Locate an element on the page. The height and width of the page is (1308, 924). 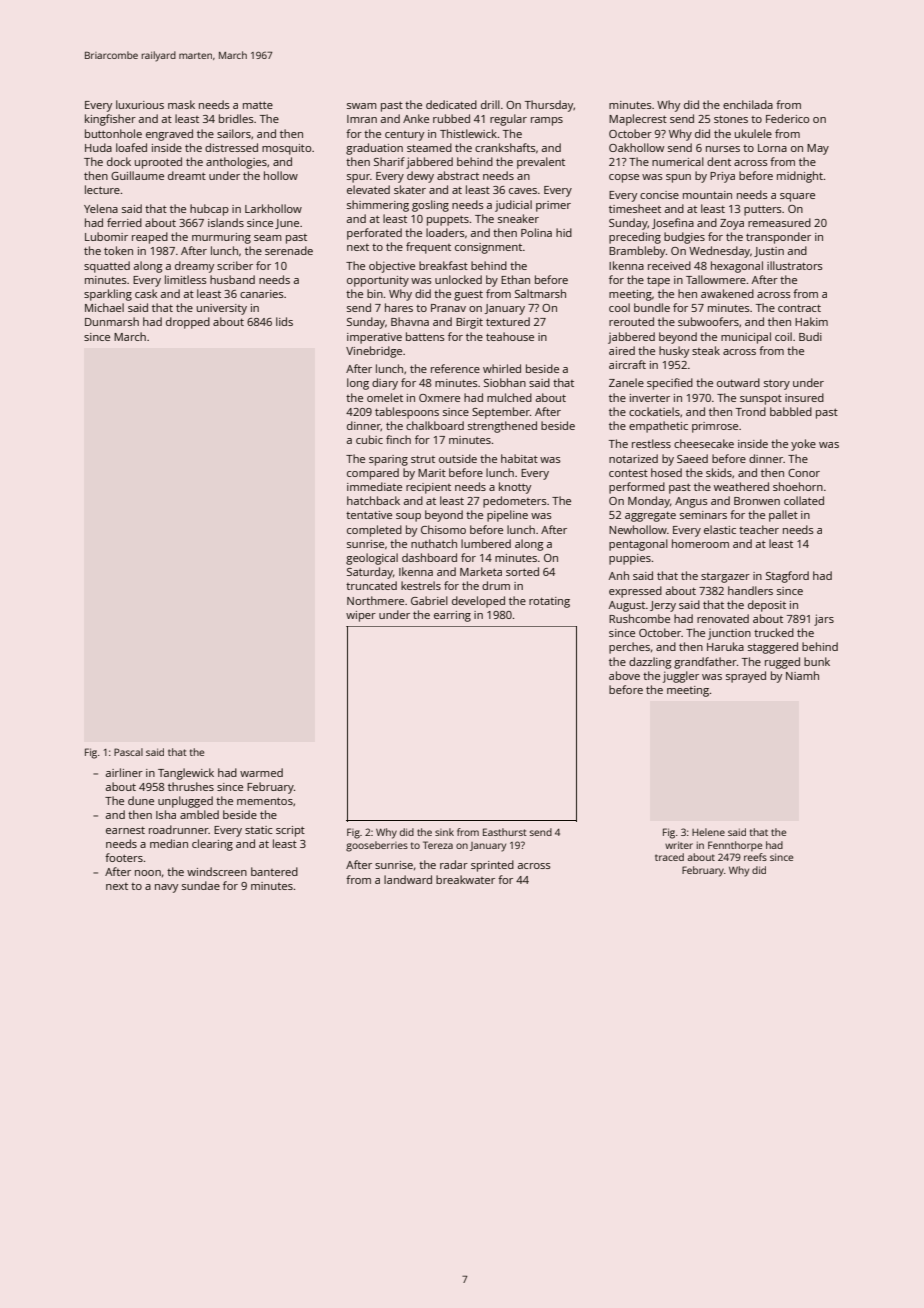
wiper is located at coordinates (361, 616).
